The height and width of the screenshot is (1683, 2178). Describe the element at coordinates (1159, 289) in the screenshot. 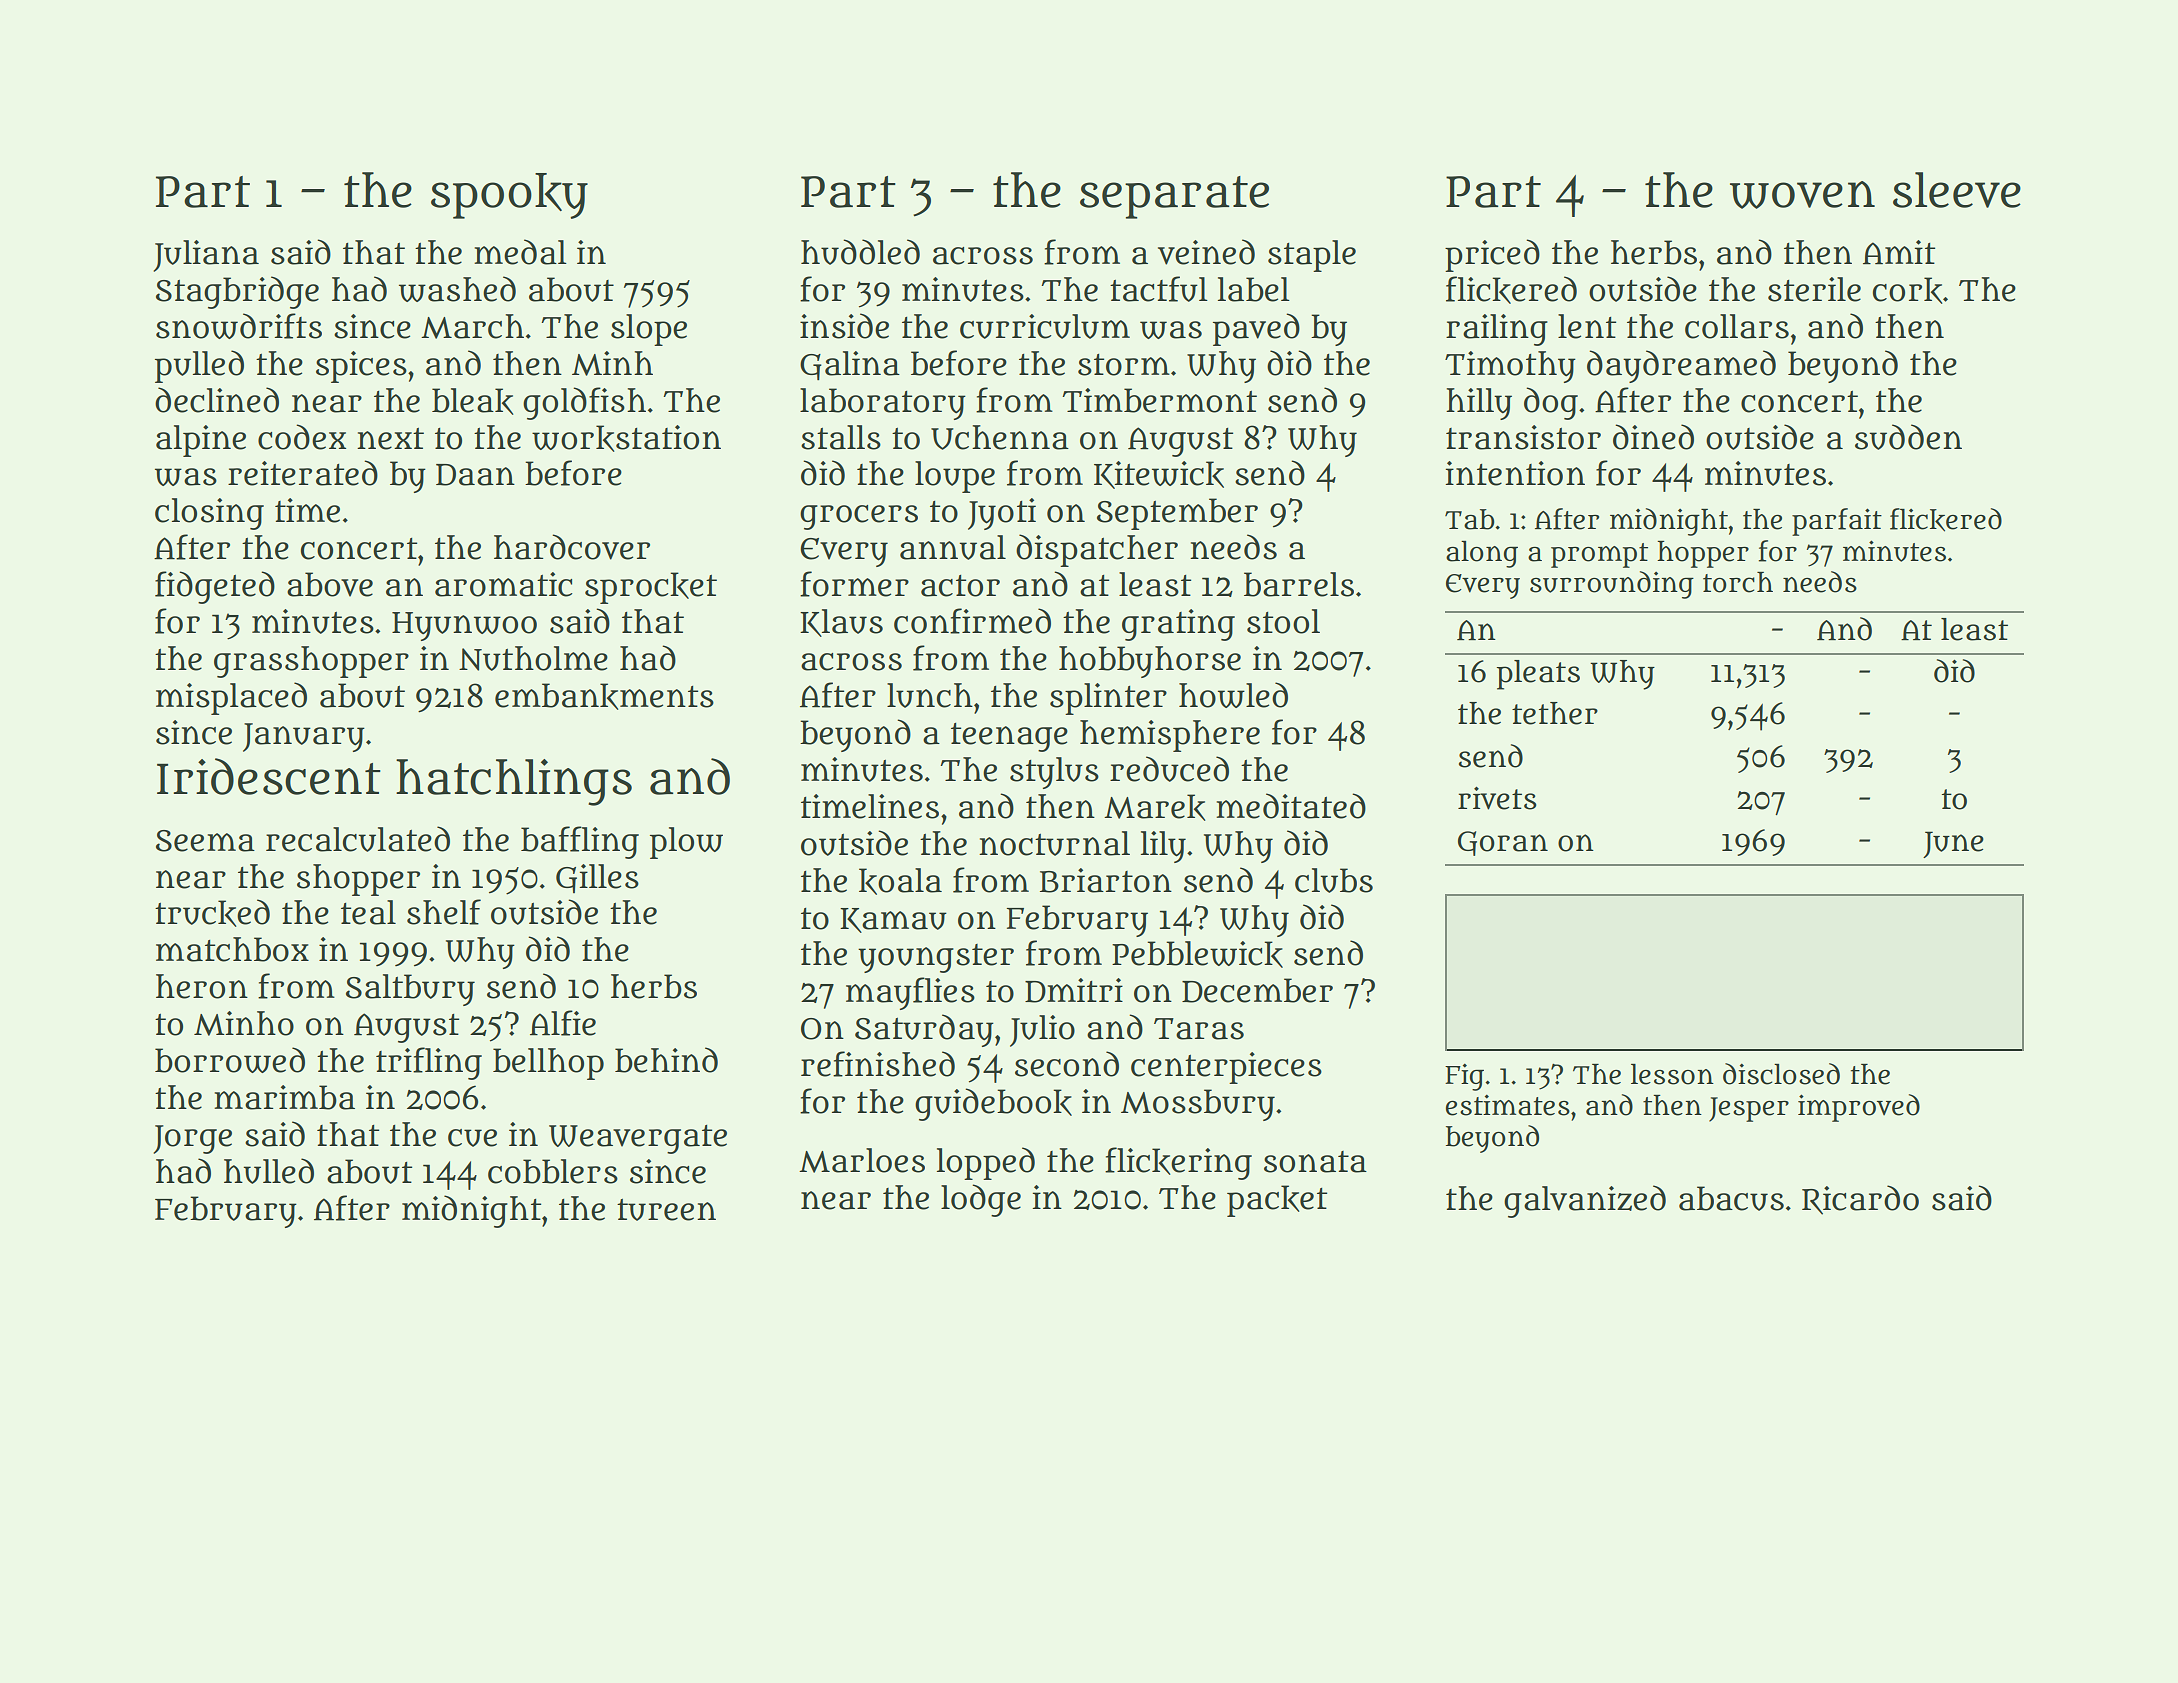

I see `tactful` at that location.
